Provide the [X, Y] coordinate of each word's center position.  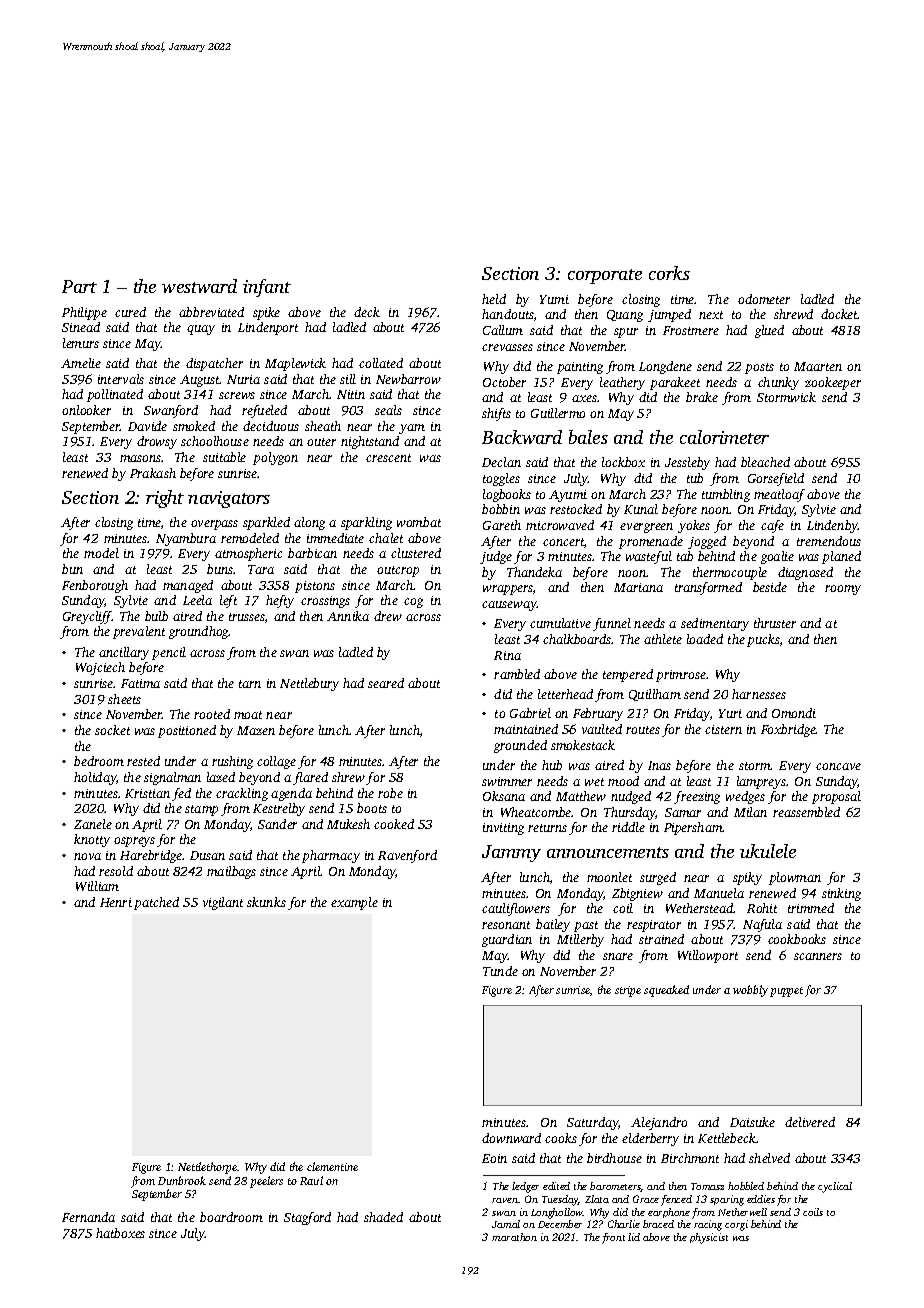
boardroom [231, 1217]
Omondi [794, 713]
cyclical [835, 1187]
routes [643, 730]
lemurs [81, 343]
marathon [514, 1237]
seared [386, 683]
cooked [394, 824]
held [494, 299]
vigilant [223, 903]
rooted [212, 714]
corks [669, 273]
